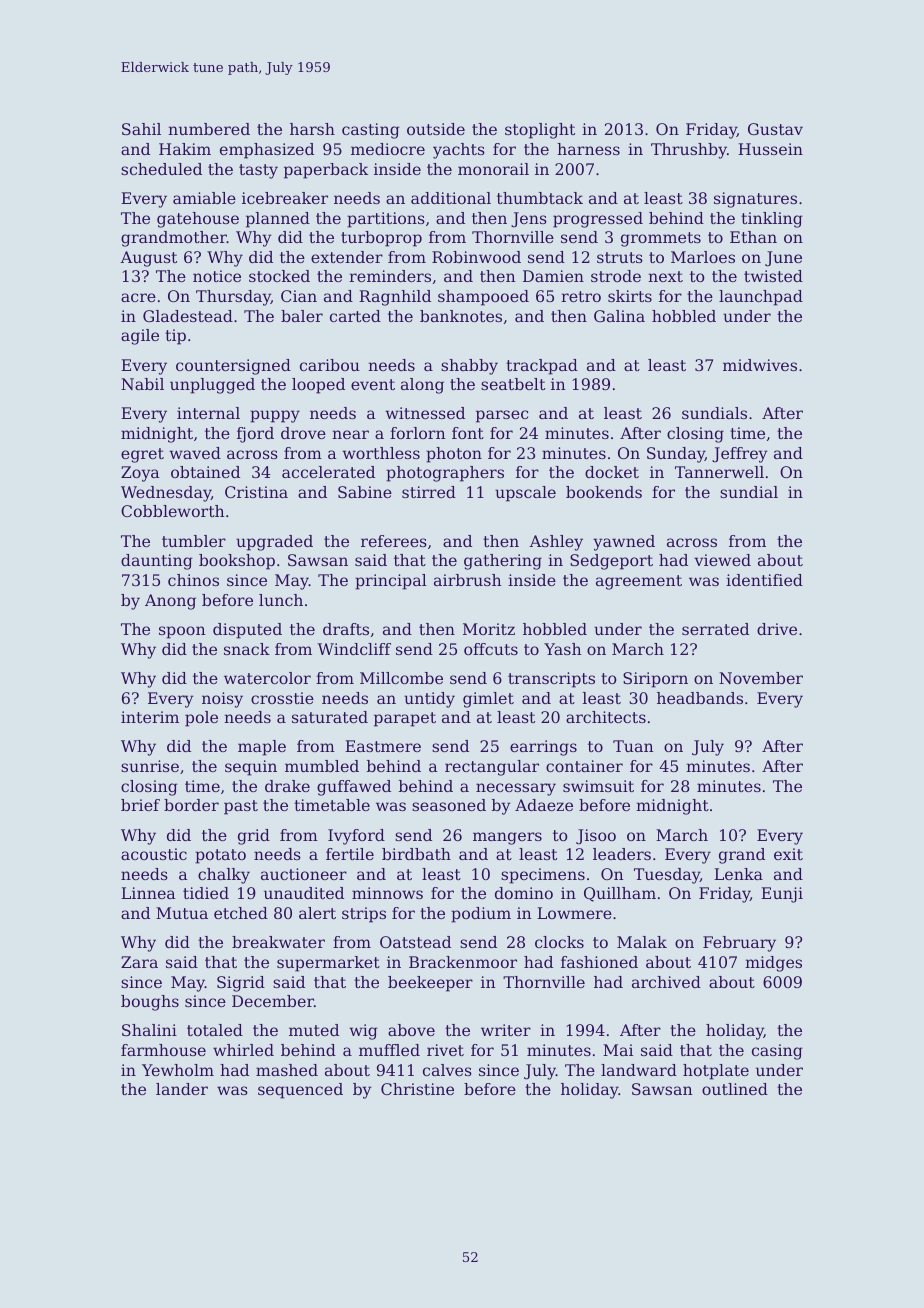  Describe the element at coordinates (425, 413) in the screenshot. I see `witnessed` at that location.
